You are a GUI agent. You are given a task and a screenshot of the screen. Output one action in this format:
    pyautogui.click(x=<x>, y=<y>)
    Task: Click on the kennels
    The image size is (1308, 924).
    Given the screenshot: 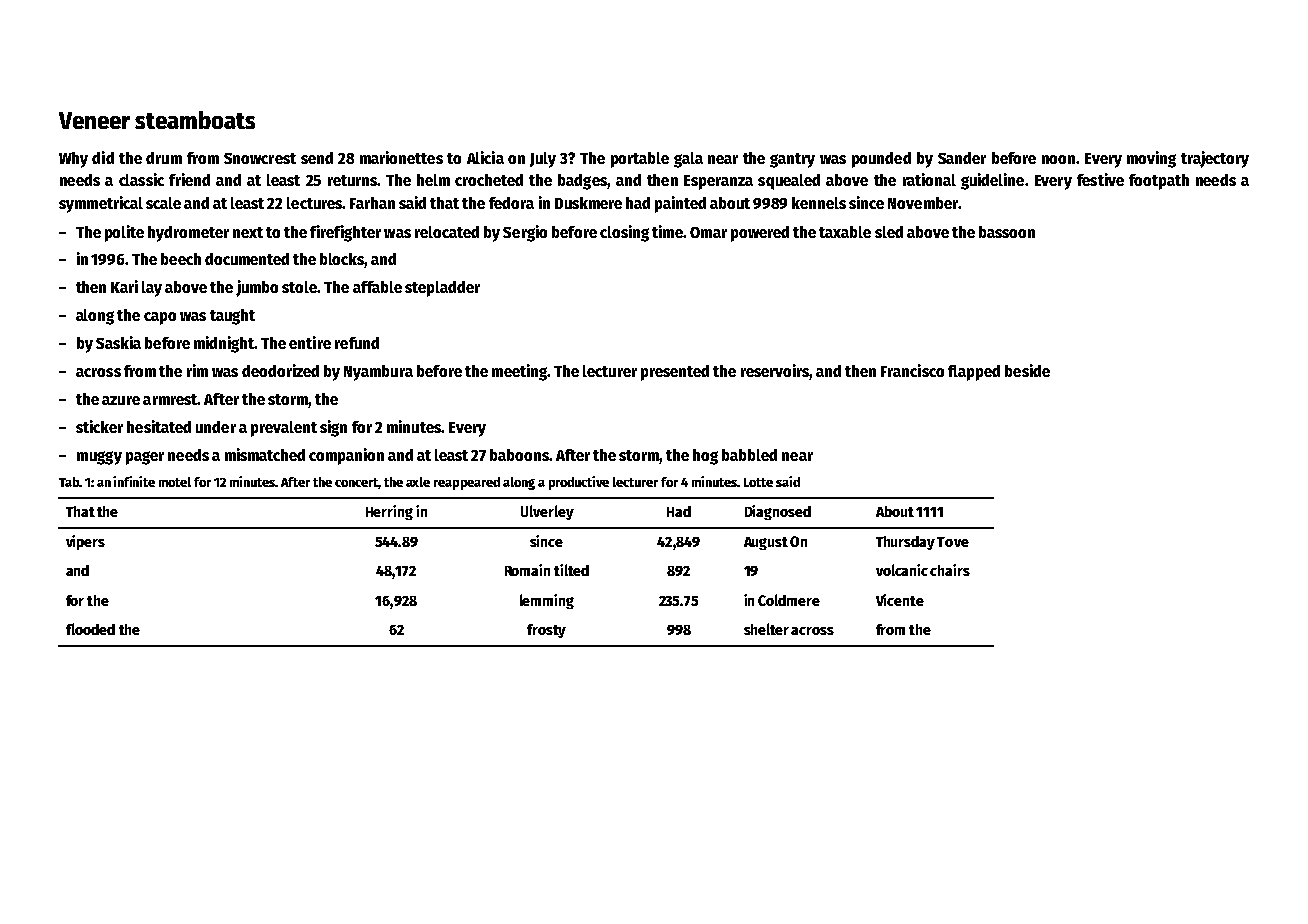 What is the action you would take?
    pyautogui.click(x=819, y=203)
